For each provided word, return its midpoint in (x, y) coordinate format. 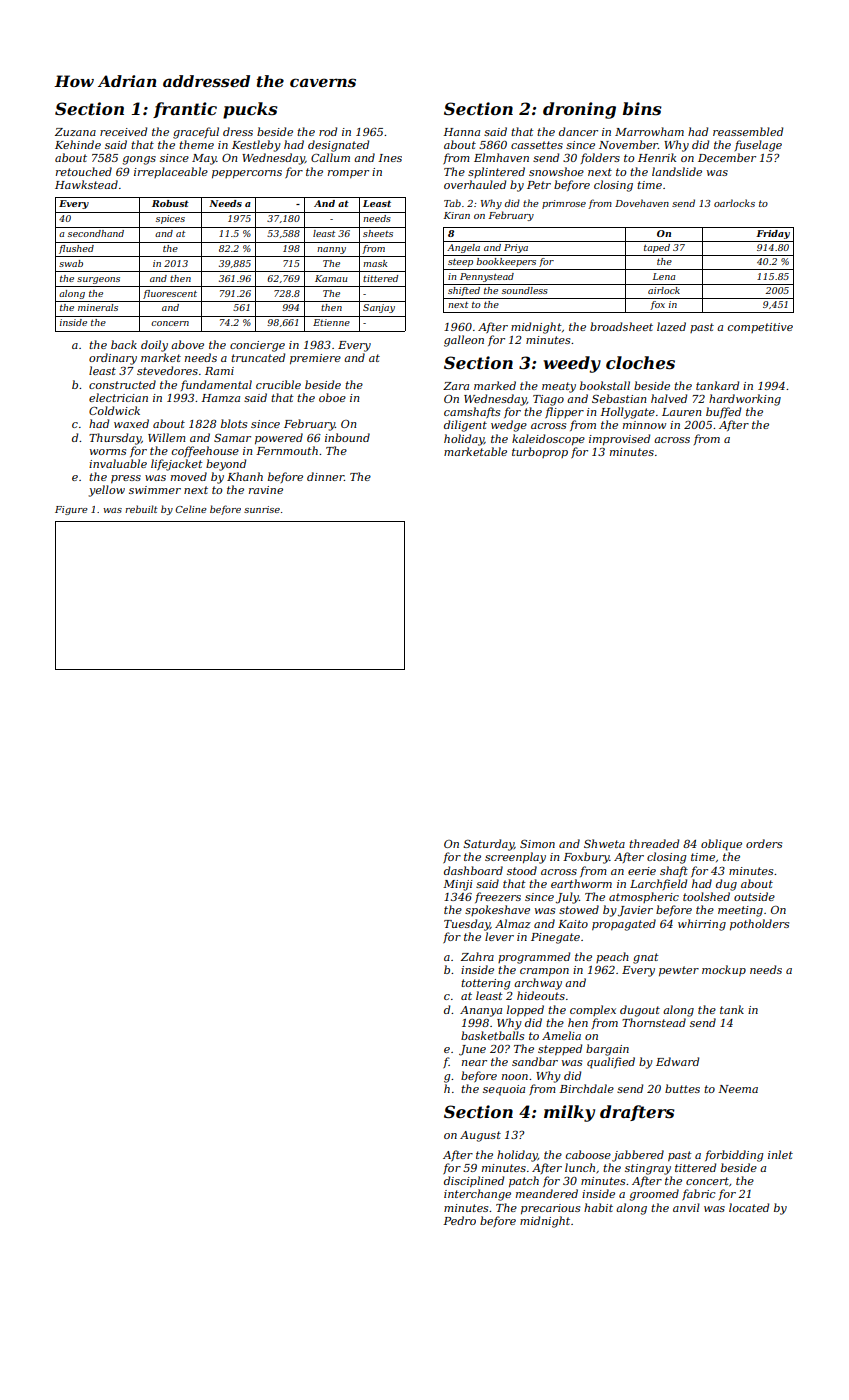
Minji (458, 885)
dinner (325, 476)
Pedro (459, 1220)
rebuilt (141, 509)
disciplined (474, 1181)
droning (579, 110)
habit (598, 1207)
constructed (122, 384)
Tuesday (467, 925)
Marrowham (649, 131)
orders (764, 843)
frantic (185, 110)
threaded (654, 843)
